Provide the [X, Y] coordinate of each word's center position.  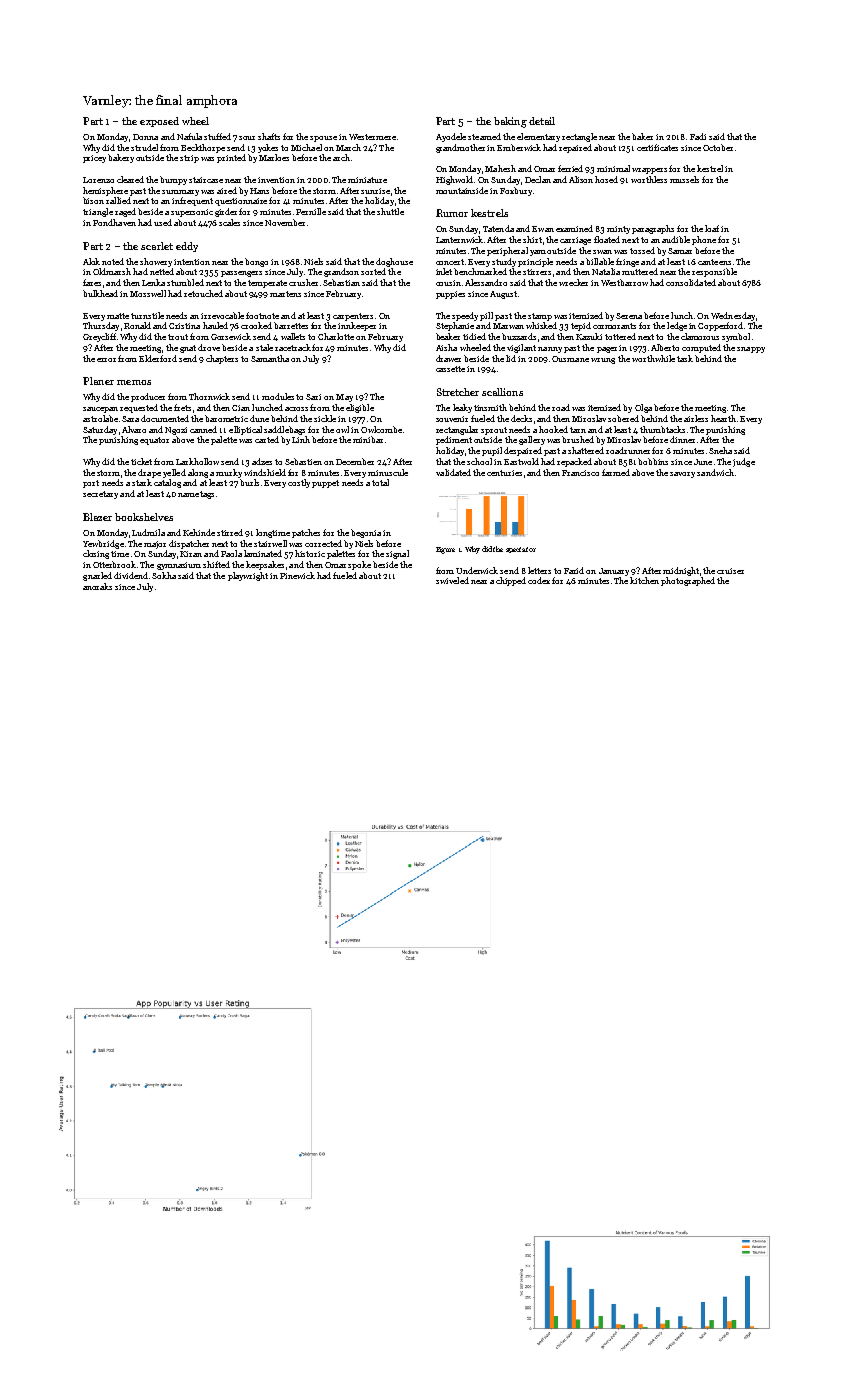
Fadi [698, 136]
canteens [714, 262]
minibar [368, 439]
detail [542, 121]
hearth [723, 418]
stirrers [537, 272]
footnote [262, 315]
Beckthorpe [203, 148]
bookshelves [144, 517]
